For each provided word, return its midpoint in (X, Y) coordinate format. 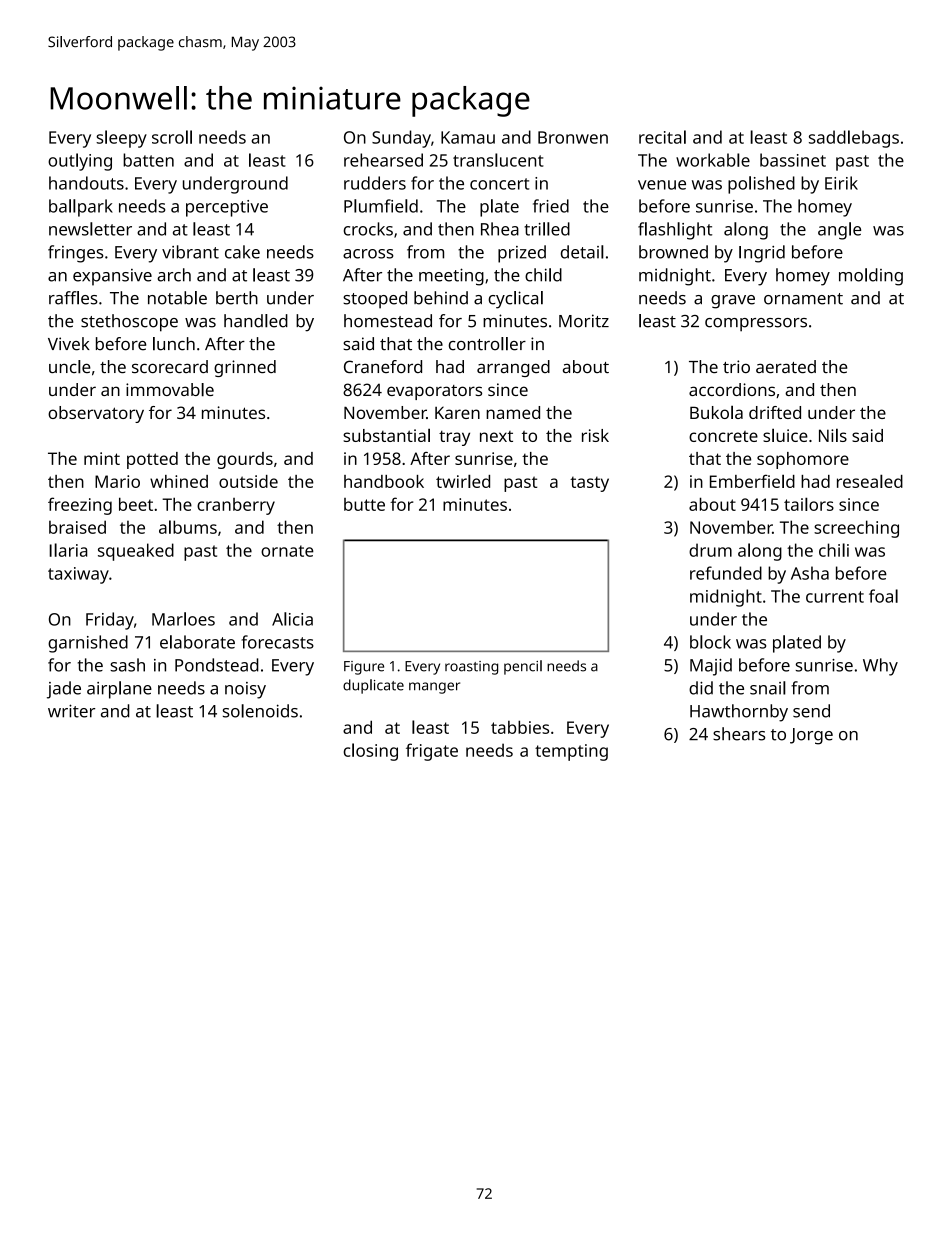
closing (370, 752)
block (710, 642)
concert (499, 184)
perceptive (227, 208)
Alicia (292, 619)
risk (595, 435)
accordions (732, 389)
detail (582, 252)
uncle (70, 367)
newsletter (90, 229)
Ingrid (762, 254)
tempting (571, 752)
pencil (523, 667)
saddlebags (854, 139)
